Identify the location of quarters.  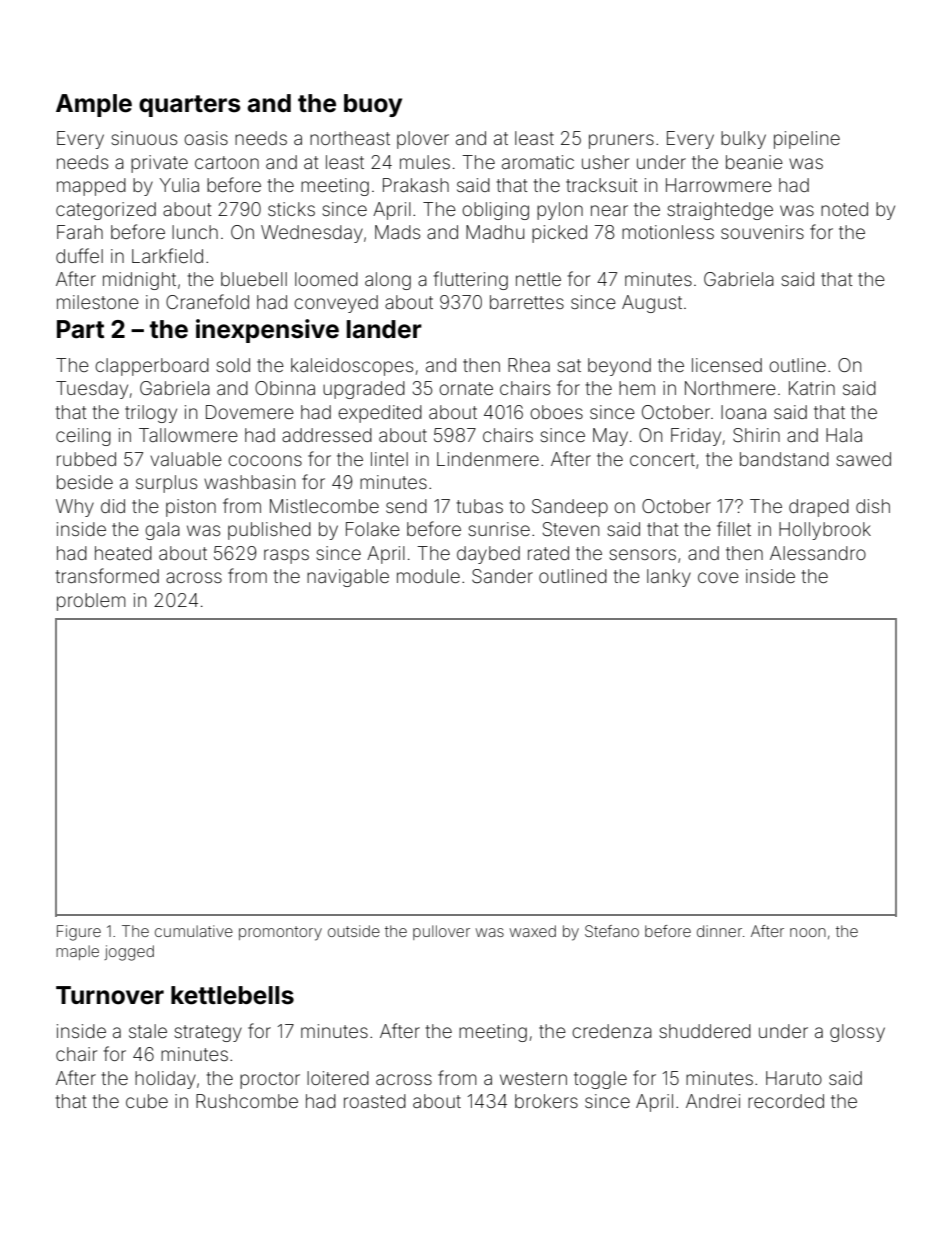
(190, 106).
